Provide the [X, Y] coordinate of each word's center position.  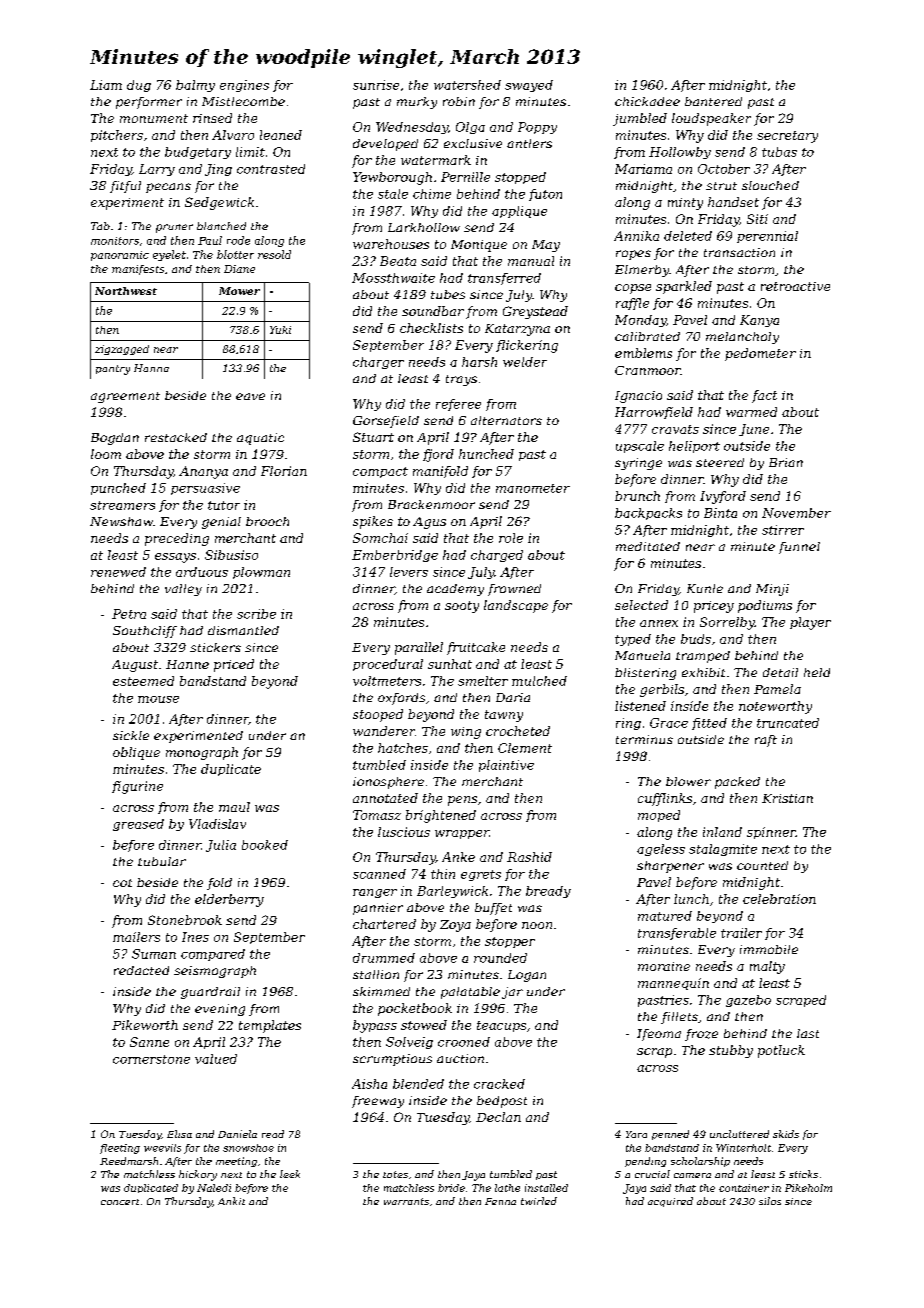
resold [274, 254]
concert [120, 1202]
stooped [378, 715]
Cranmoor [648, 370]
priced [234, 665]
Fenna [500, 1201]
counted [762, 865]
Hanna [151, 368]
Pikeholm [808, 1188]
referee [458, 405]
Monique [479, 246]
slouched [770, 185]
